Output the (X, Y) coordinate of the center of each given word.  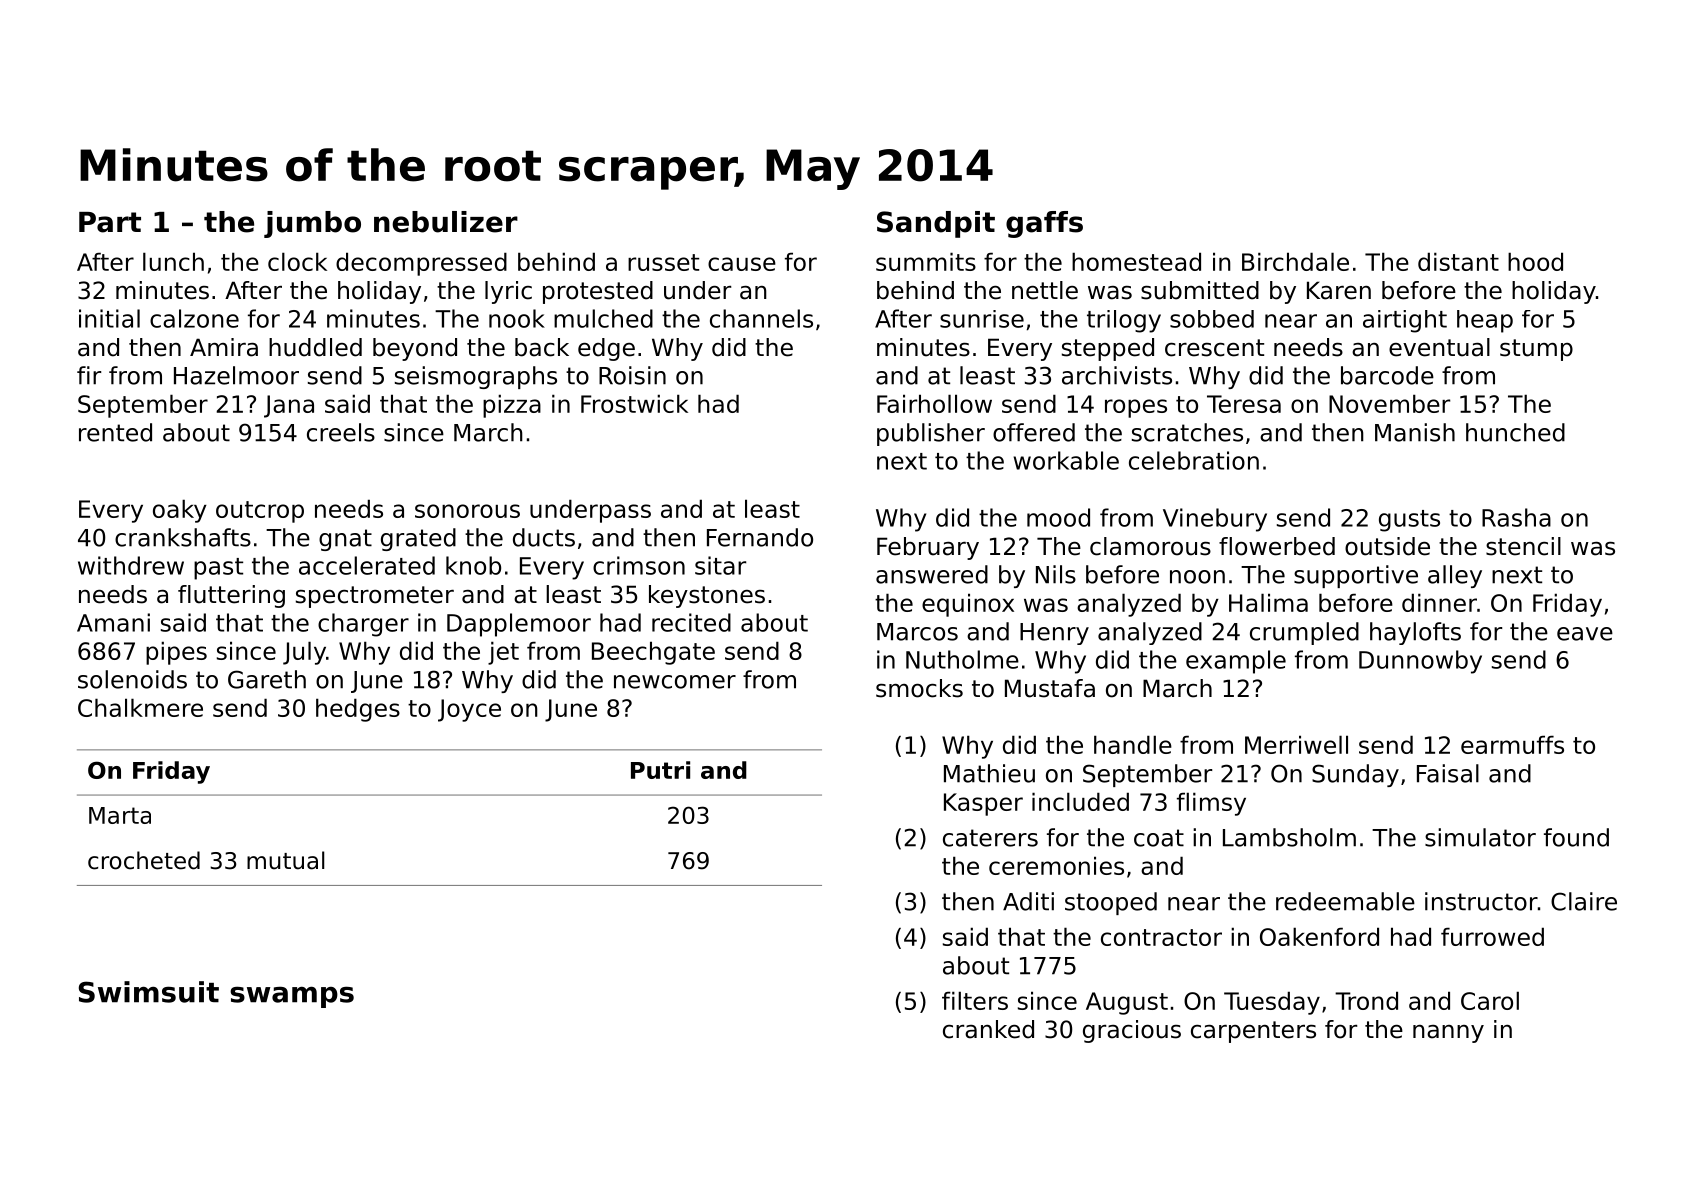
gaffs (1044, 224)
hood (1535, 261)
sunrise (982, 319)
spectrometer (375, 597)
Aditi (1028, 901)
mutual (285, 860)
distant (1458, 261)
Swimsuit (149, 992)
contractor (1161, 937)
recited (691, 622)
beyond (415, 349)
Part (110, 222)
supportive (1356, 576)
